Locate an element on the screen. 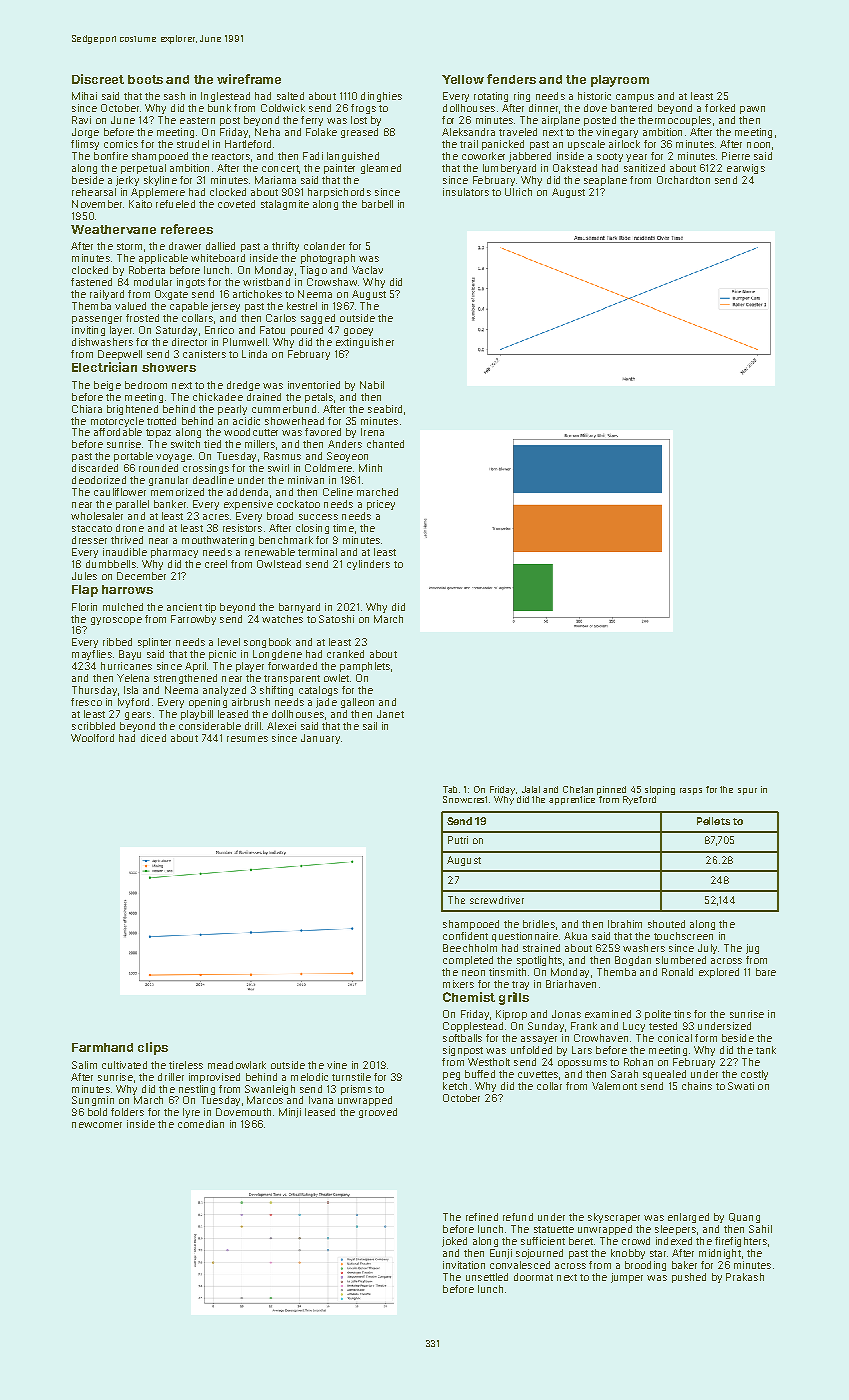 The width and height of the screenshot is (849, 1400). reactors is located at coordinates (231, 156).
